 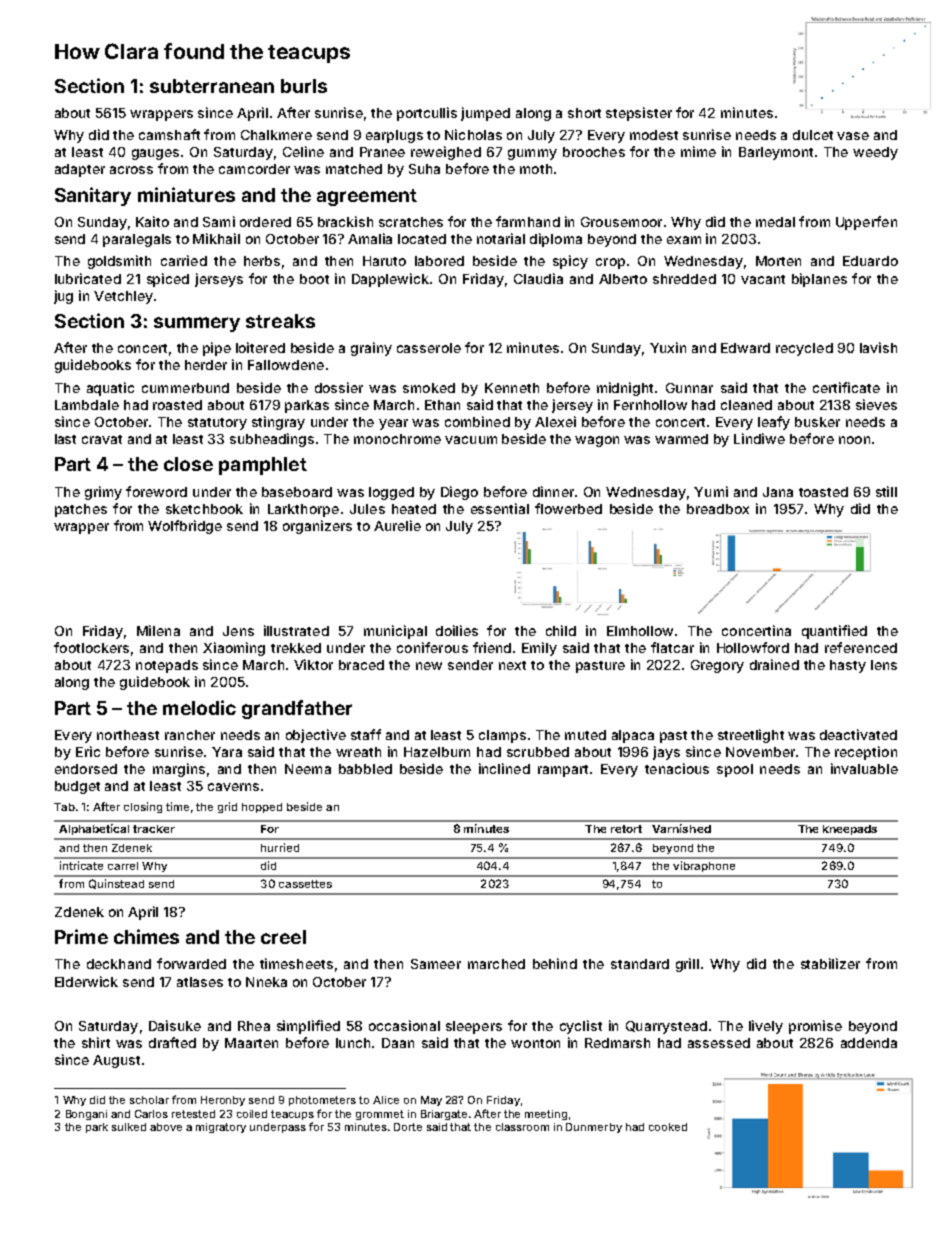 I want to click on subheadings, so click(x=272, y=440).
